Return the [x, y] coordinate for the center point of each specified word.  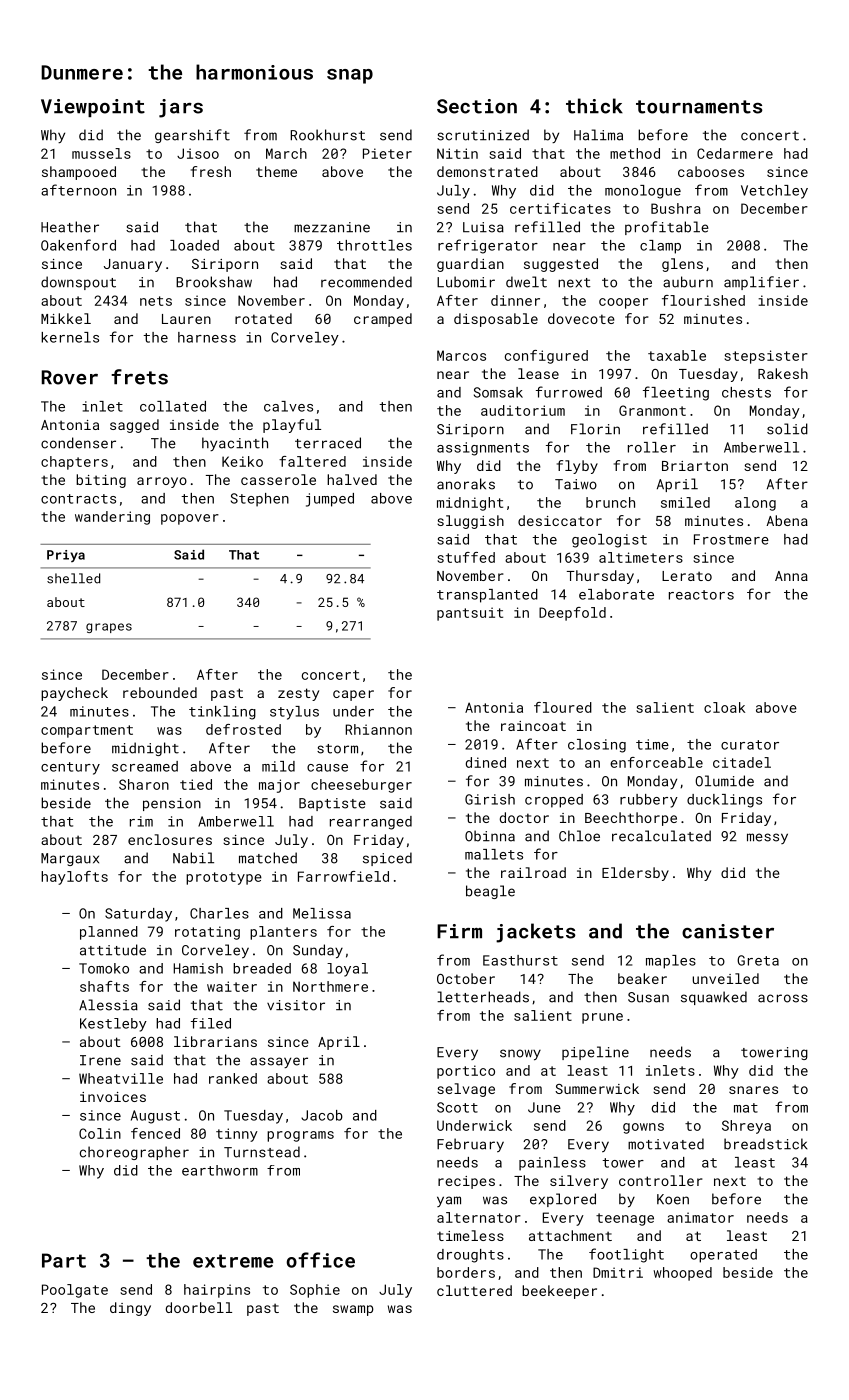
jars [181, 108]
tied [196, 784]
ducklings [724, 801]
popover [190, 519]
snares [753, 1090]
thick [594, 106]
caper [353, 695]
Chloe [579, 836]
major [279, 786]
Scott [457, 1107]
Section [477, 106]
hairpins [217, 1291]
